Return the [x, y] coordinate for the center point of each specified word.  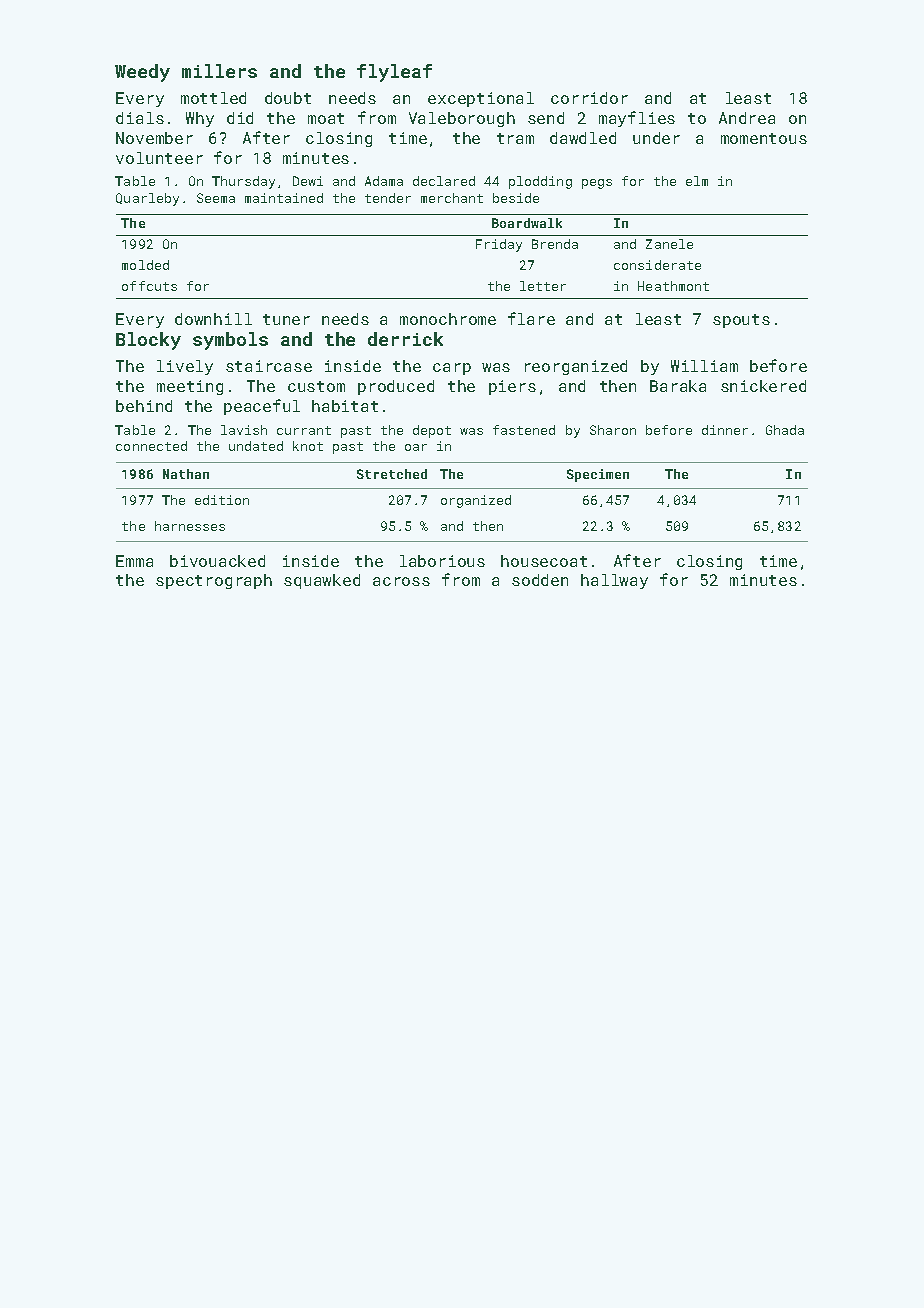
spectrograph [214, 581]
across [401, 581]
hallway [614, 581]
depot [432, 431]
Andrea [747, 118]
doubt [288, 98]
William [704, 366]
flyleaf [394, 73]
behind [144, 406]
